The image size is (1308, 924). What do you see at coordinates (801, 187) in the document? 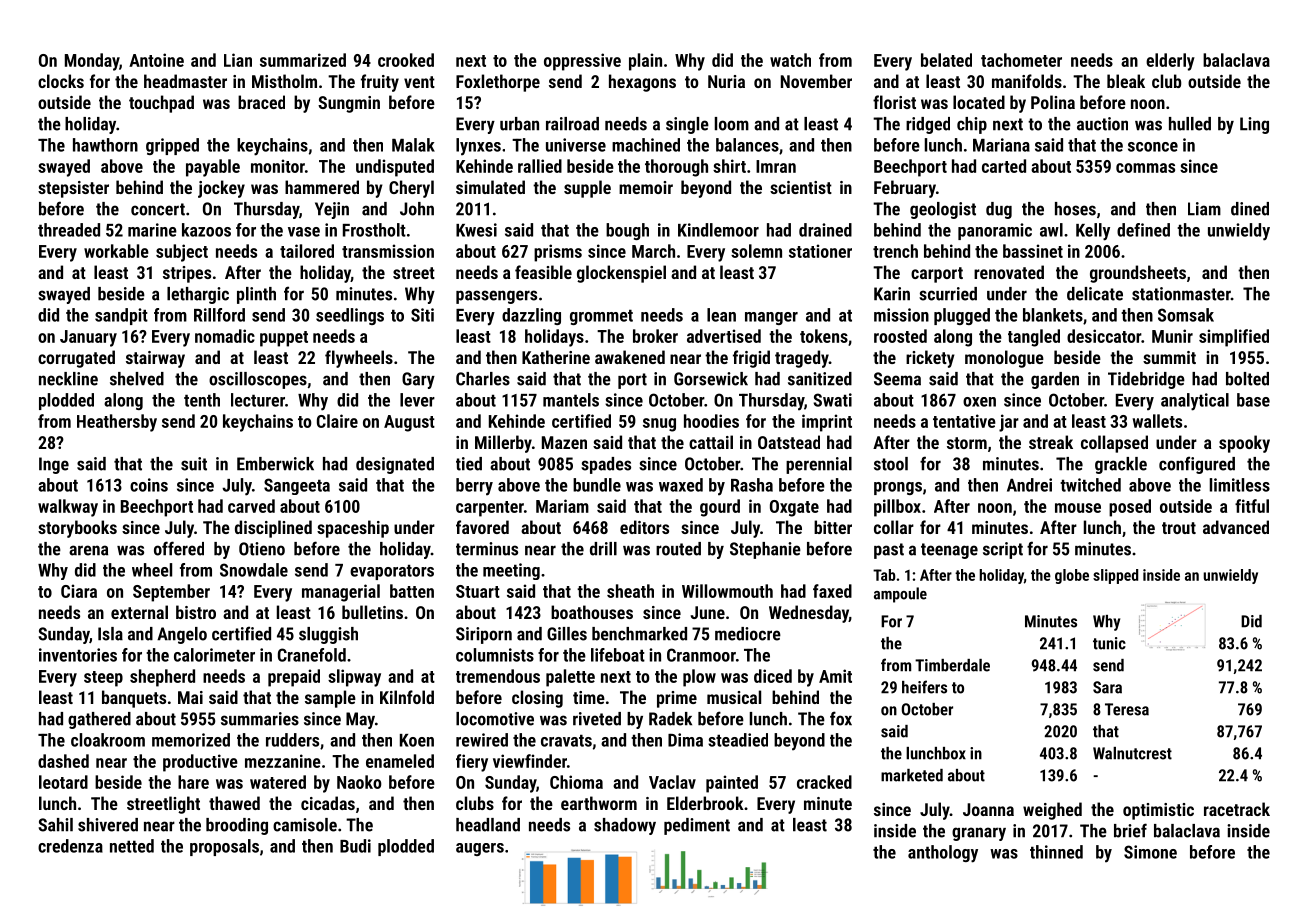
I see `scientist` at bounding box center [801, 187].
